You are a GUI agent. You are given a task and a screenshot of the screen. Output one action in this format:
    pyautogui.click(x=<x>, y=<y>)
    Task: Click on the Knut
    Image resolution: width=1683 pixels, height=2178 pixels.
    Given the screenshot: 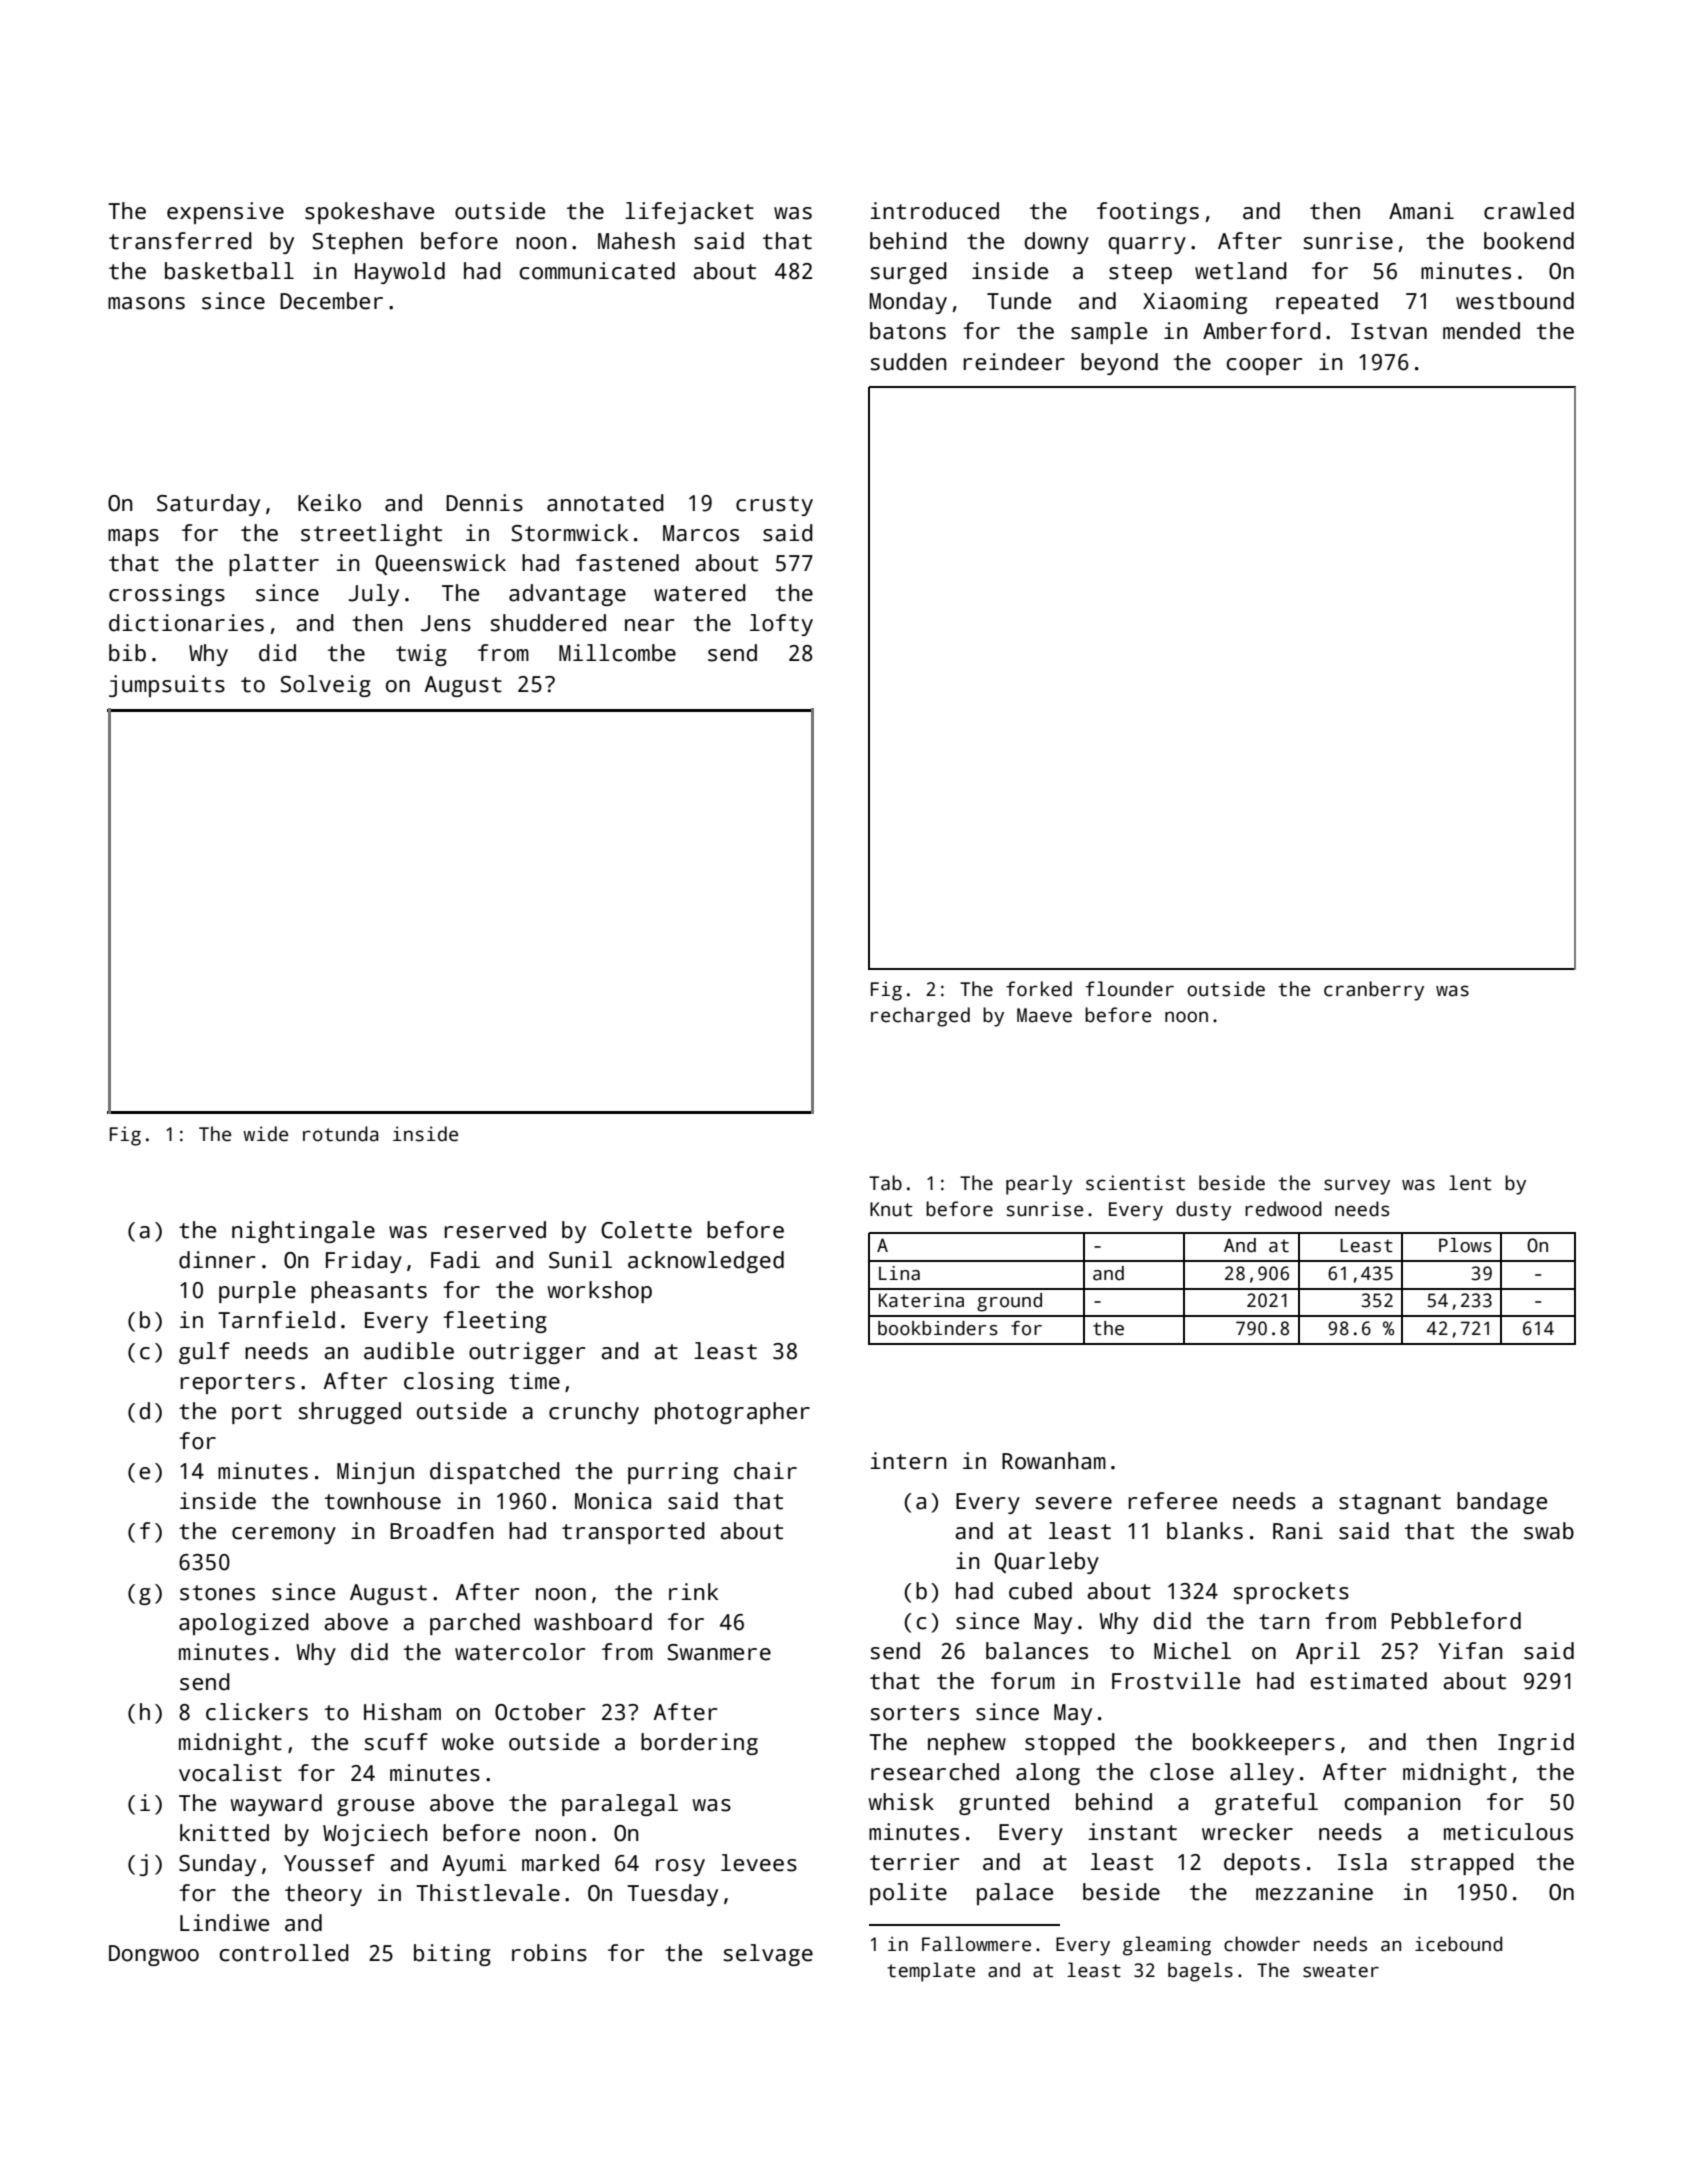 What is the action you would take?
    pyautogui.click(x=891, y=1209)
